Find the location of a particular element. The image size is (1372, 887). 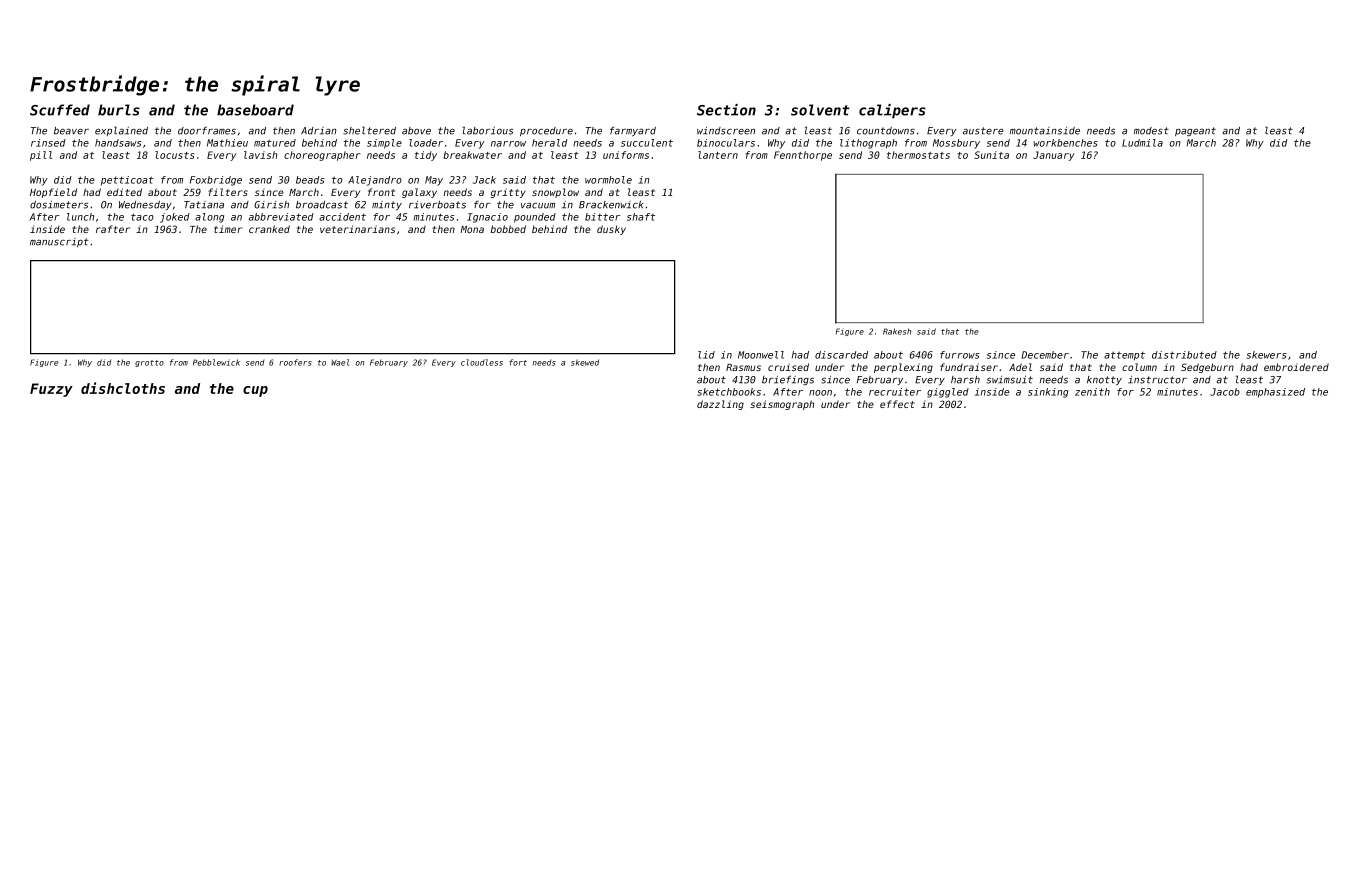

January is located at coordinates (1054, 156).
